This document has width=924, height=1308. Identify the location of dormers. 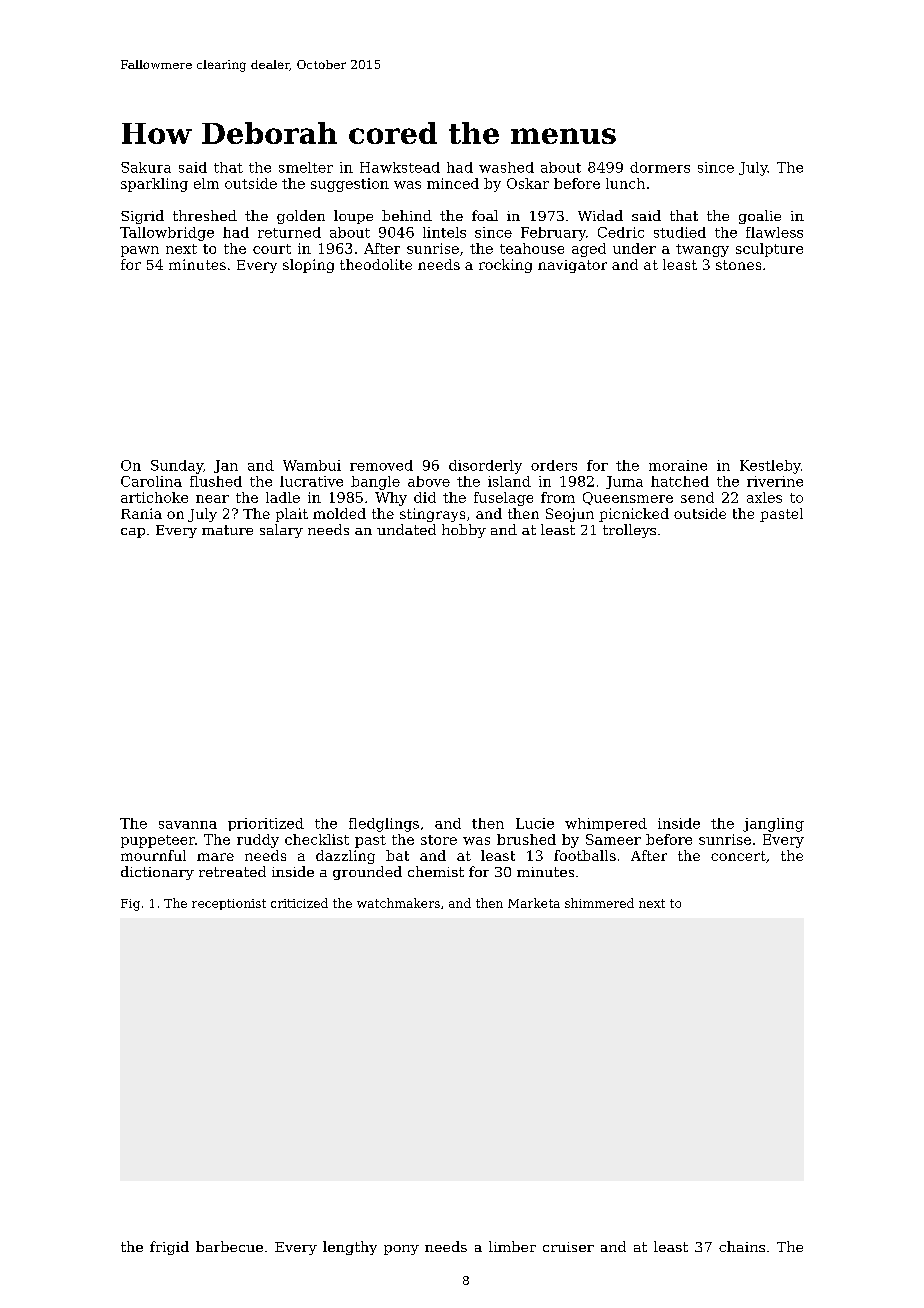
(660, 167).
